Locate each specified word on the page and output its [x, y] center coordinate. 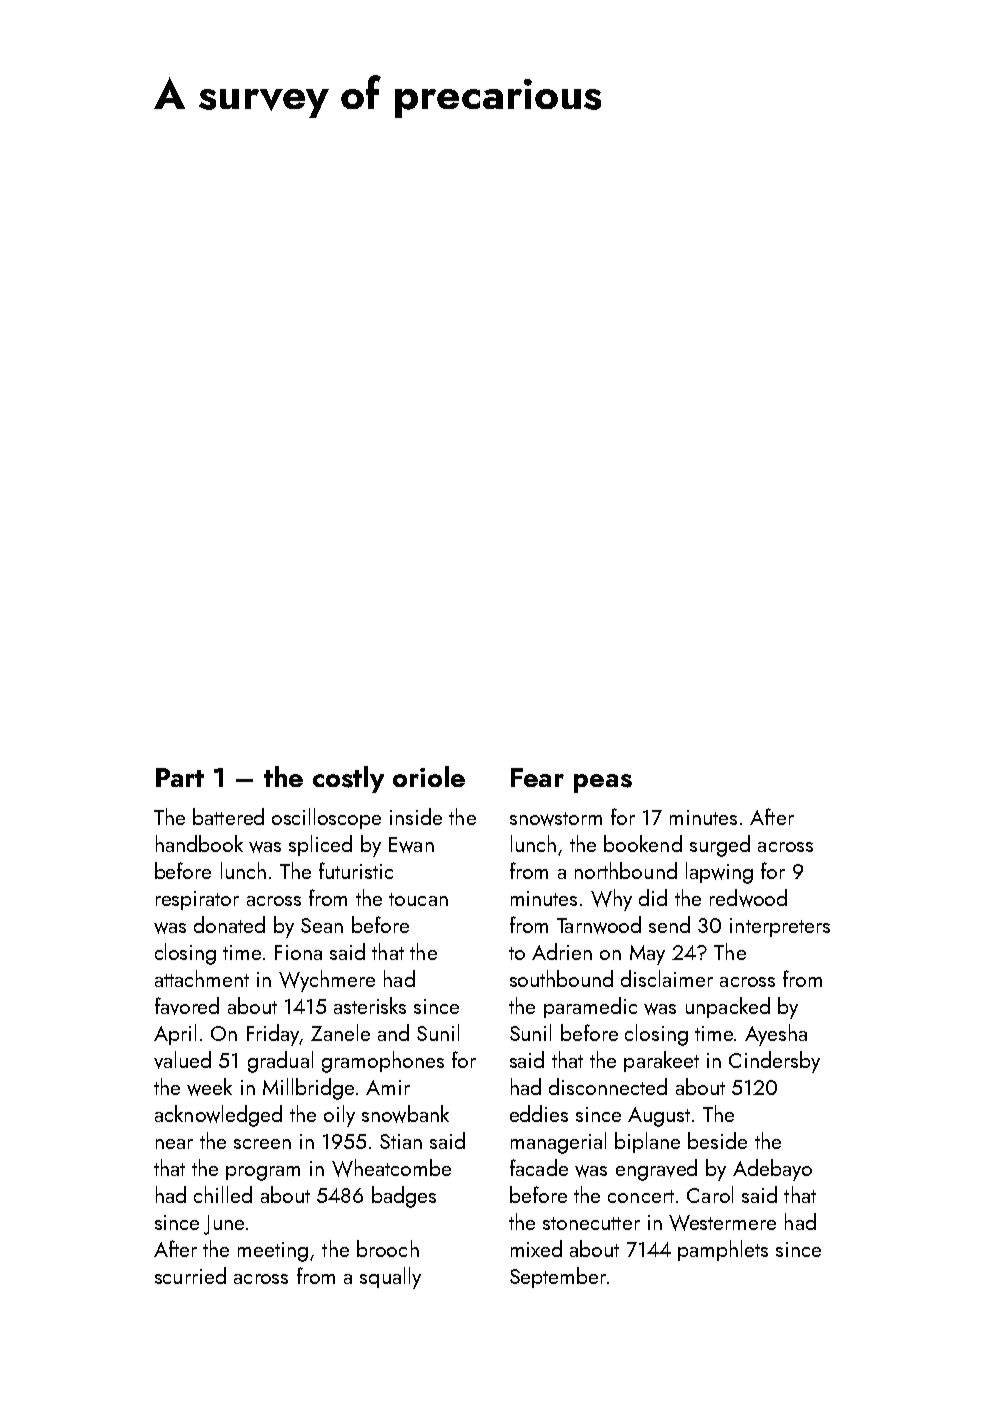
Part [180, 777]
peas [603, 783]
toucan [418, 899]
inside [416, 816]
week [209, 1087]
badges [404, 1197]
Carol [710, 1194]
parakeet [661, 1061]
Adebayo [772, 1170]
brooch [388, 1248]
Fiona [298, 952]
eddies [539, 1113]
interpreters [780, 927]
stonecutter [591, 1223]
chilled [223, 1194]
